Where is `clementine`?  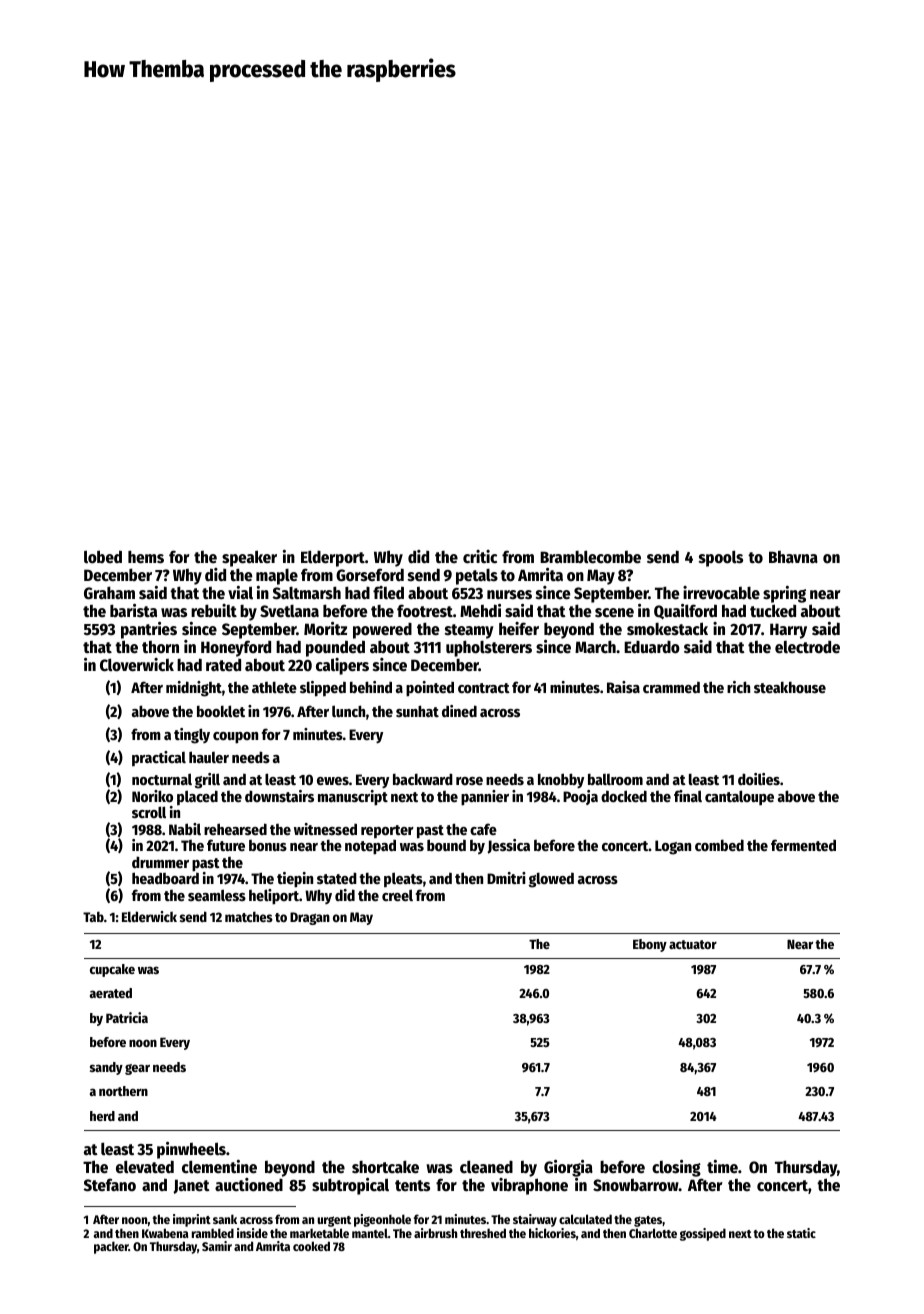
clementine is located at coordinates (219, 1167).
